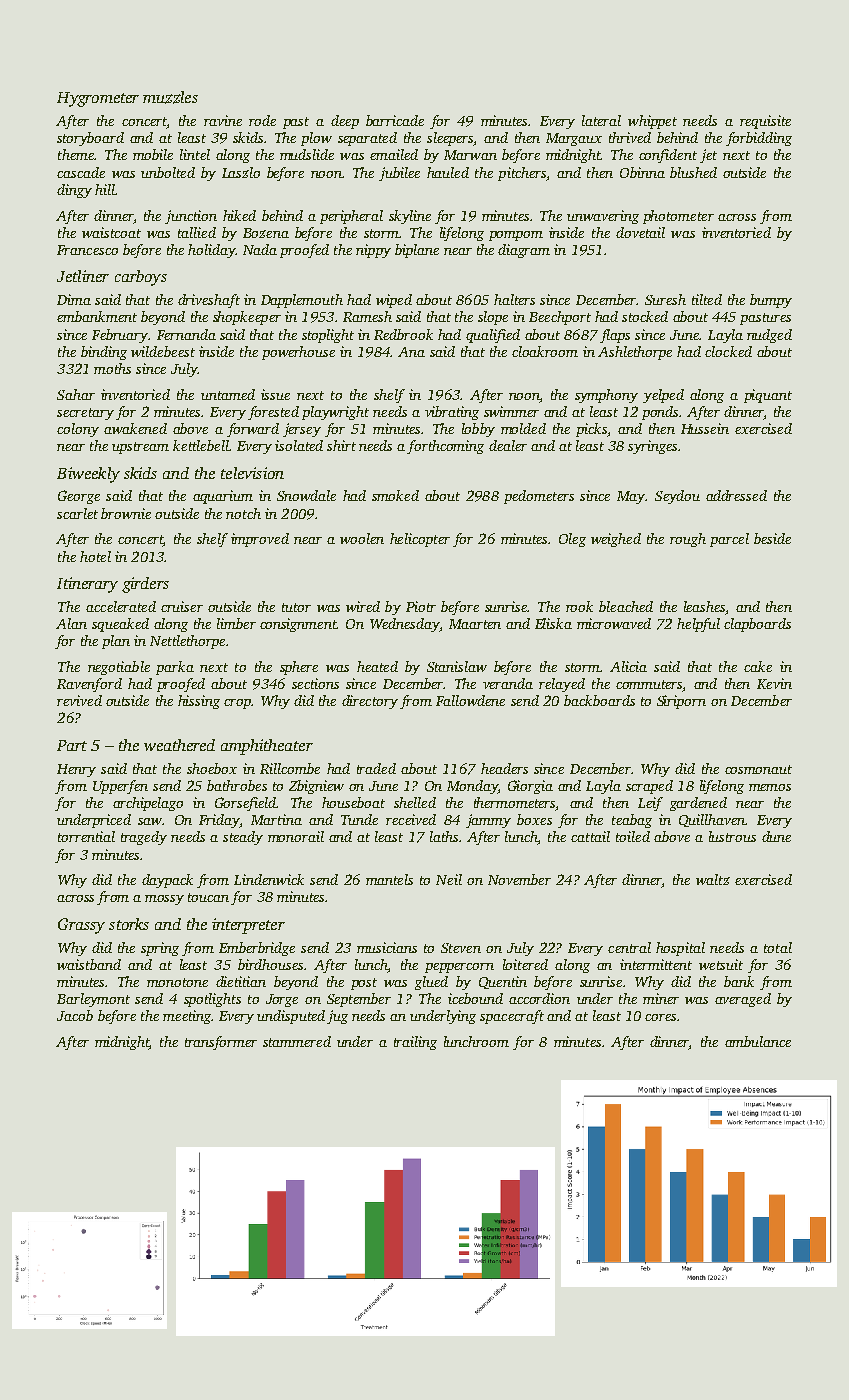 The image size is (849, 1400). Describe the element at coordinates (457, 666) in the page. I see `Stanislaw` at that location.
